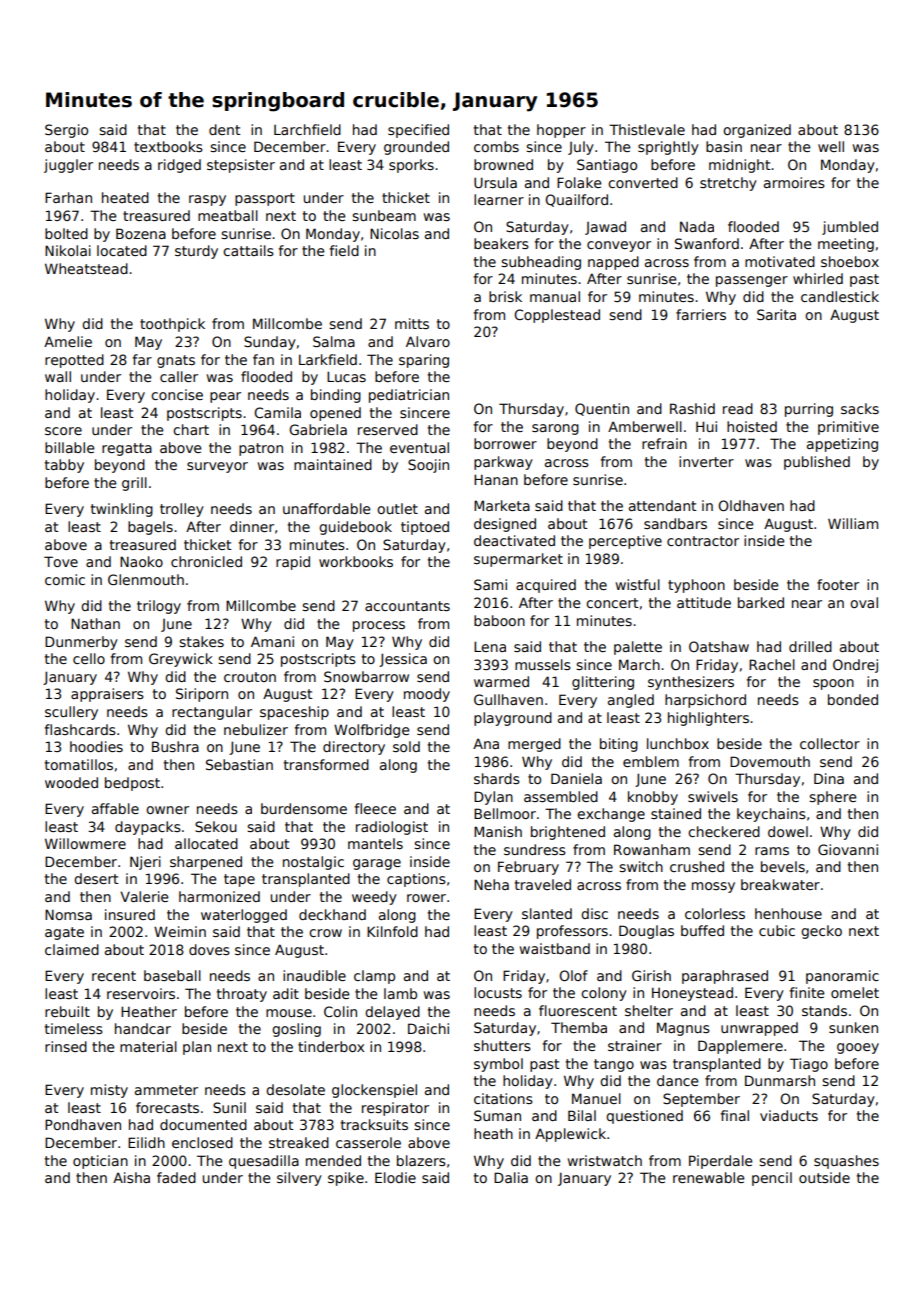  What do you see at coordinates (625, 542) in the screenshot?
I see `perceptive` at bounding box center [625, 542].
